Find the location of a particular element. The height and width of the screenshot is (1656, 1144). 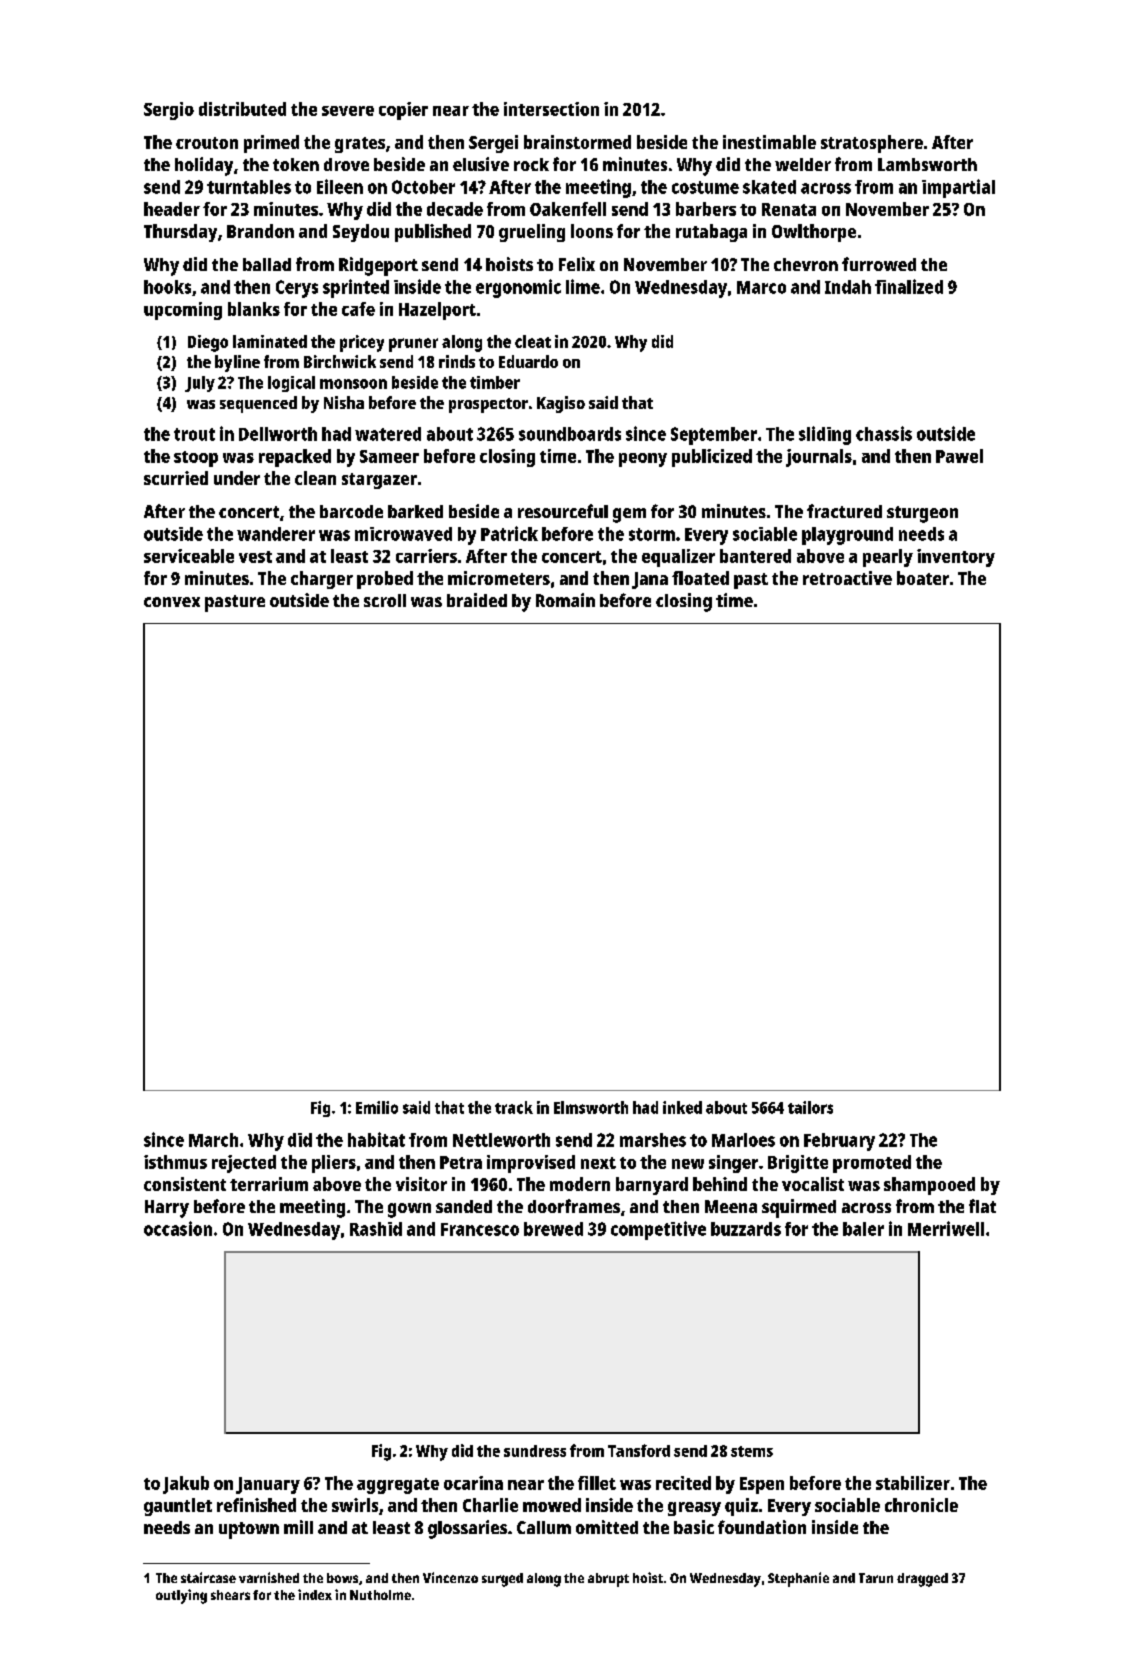

ocarina is located at coordinates (473, 1483).
